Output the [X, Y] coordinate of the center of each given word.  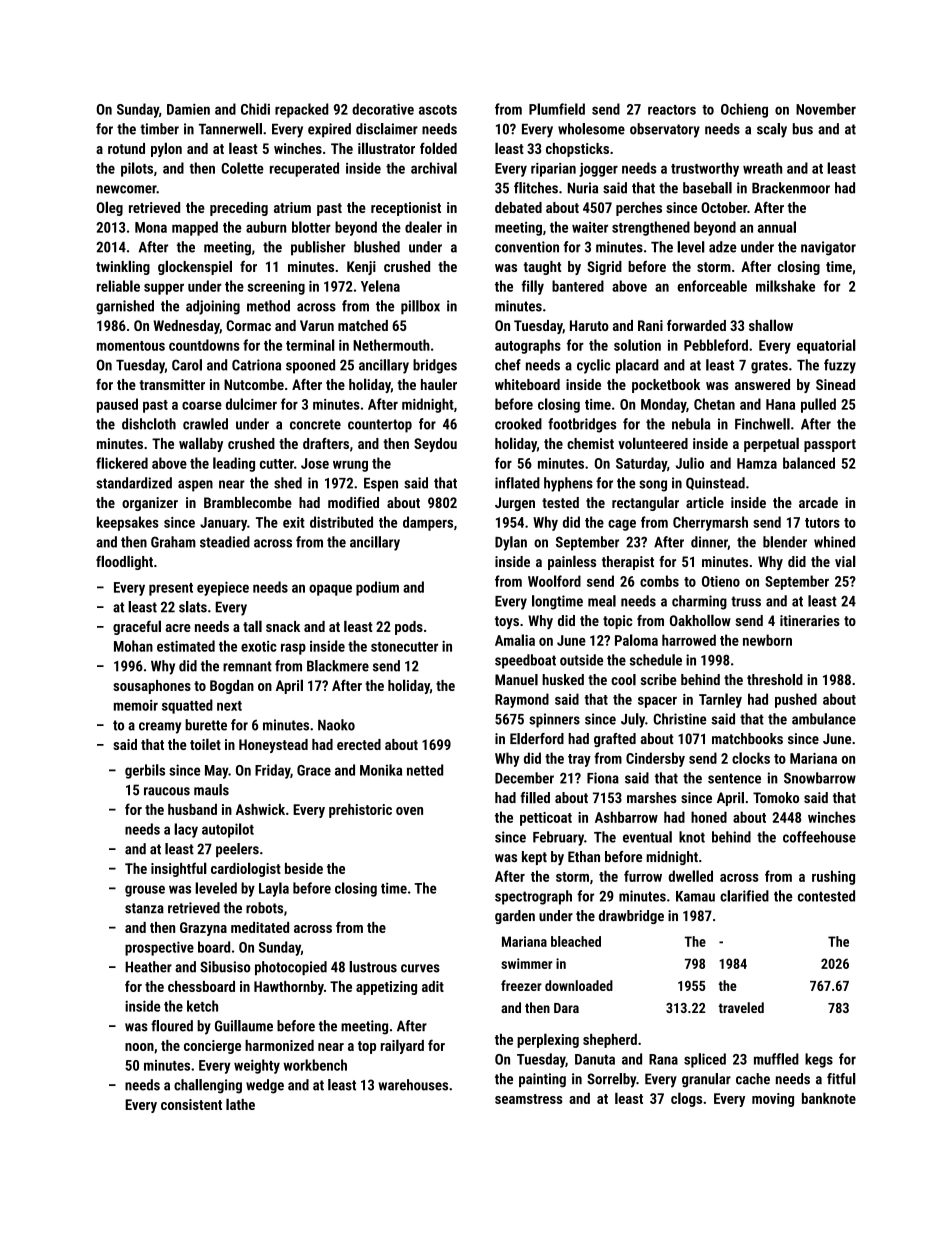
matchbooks [747, 738]
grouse [145, 891]
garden [515, 917]
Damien [188, 109]
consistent [191, 1104]
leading [234, 464]
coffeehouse [819, 837]
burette [206, 725]
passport [830, 445]
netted [425, 770]
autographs [528, 346]
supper [164, 289]
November [826, 109]
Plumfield [557, 109]
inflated [517, 483]
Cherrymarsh [710, 523]
